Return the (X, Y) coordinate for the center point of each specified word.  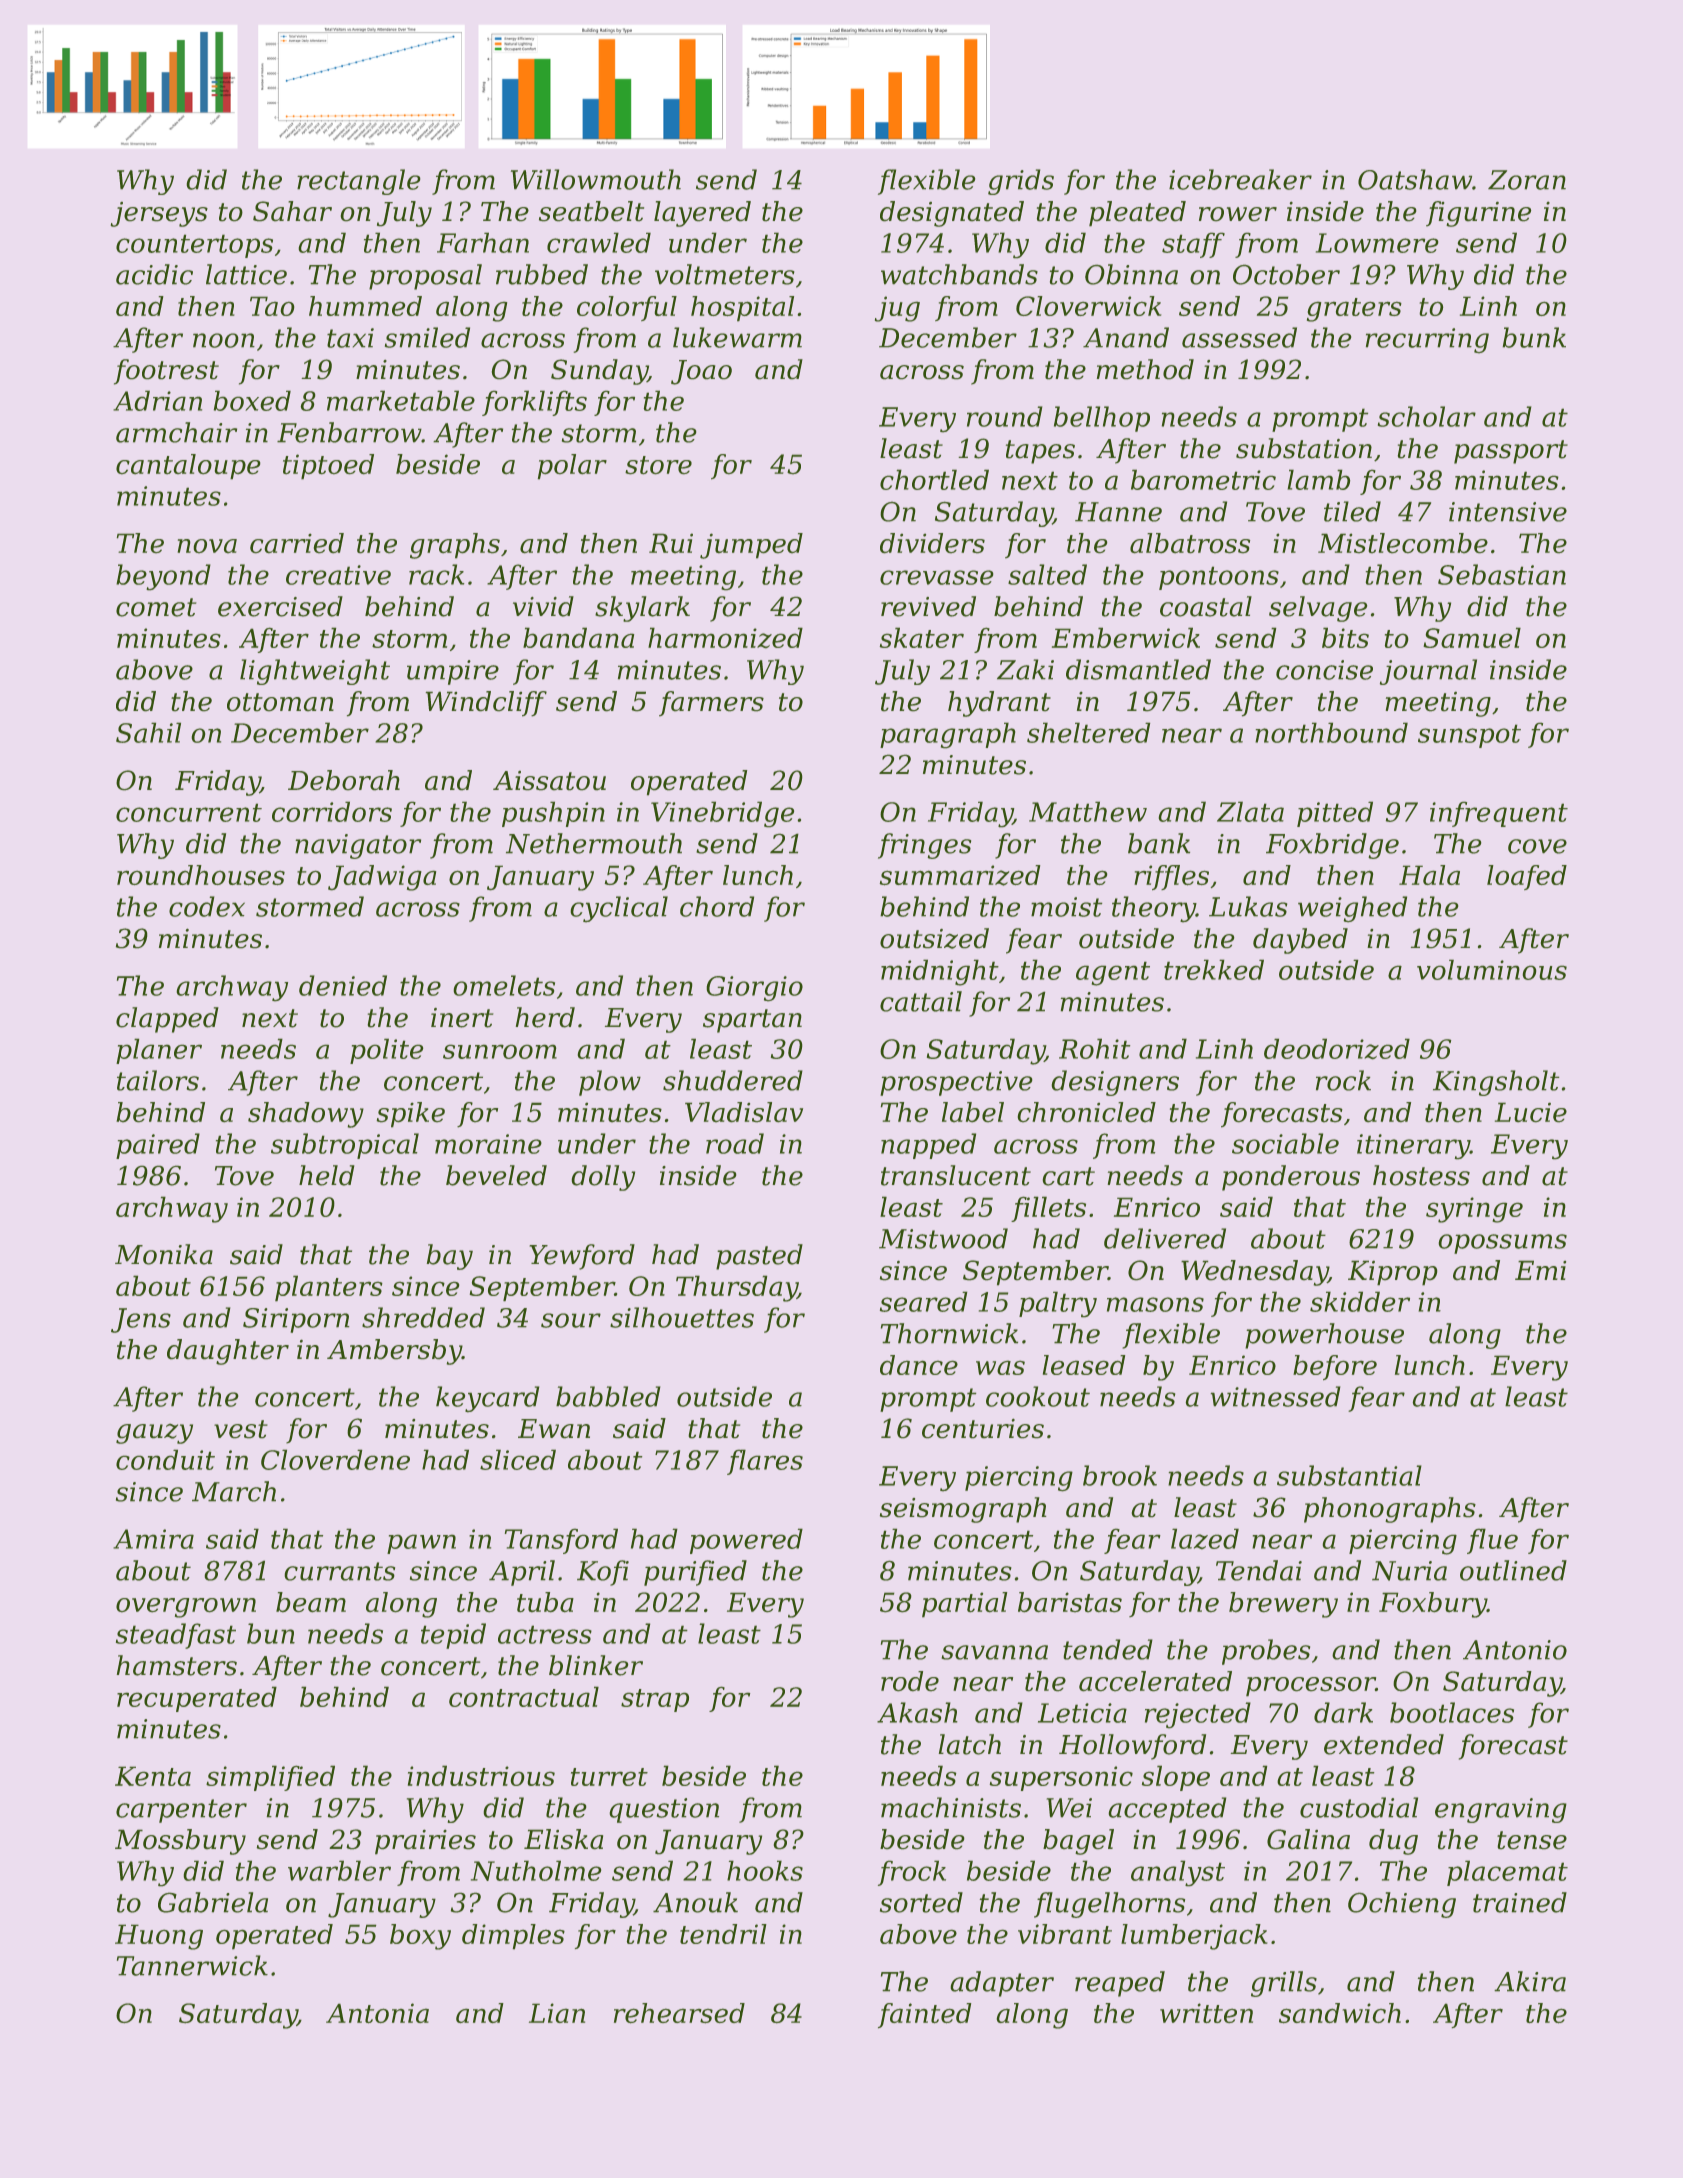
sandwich (1340, 2013)
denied (343, 985)
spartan (752, 1021)
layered (702, 214)
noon (224, 340)
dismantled (1138, 669)
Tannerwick (192, 1965)
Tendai (1259, 1570)
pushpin (553, 814)
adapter (1002, 1984)
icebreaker (1240, 179)
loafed (1527, 877)
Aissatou (549, 780)
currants (340, 1571)
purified (695, 1573)
